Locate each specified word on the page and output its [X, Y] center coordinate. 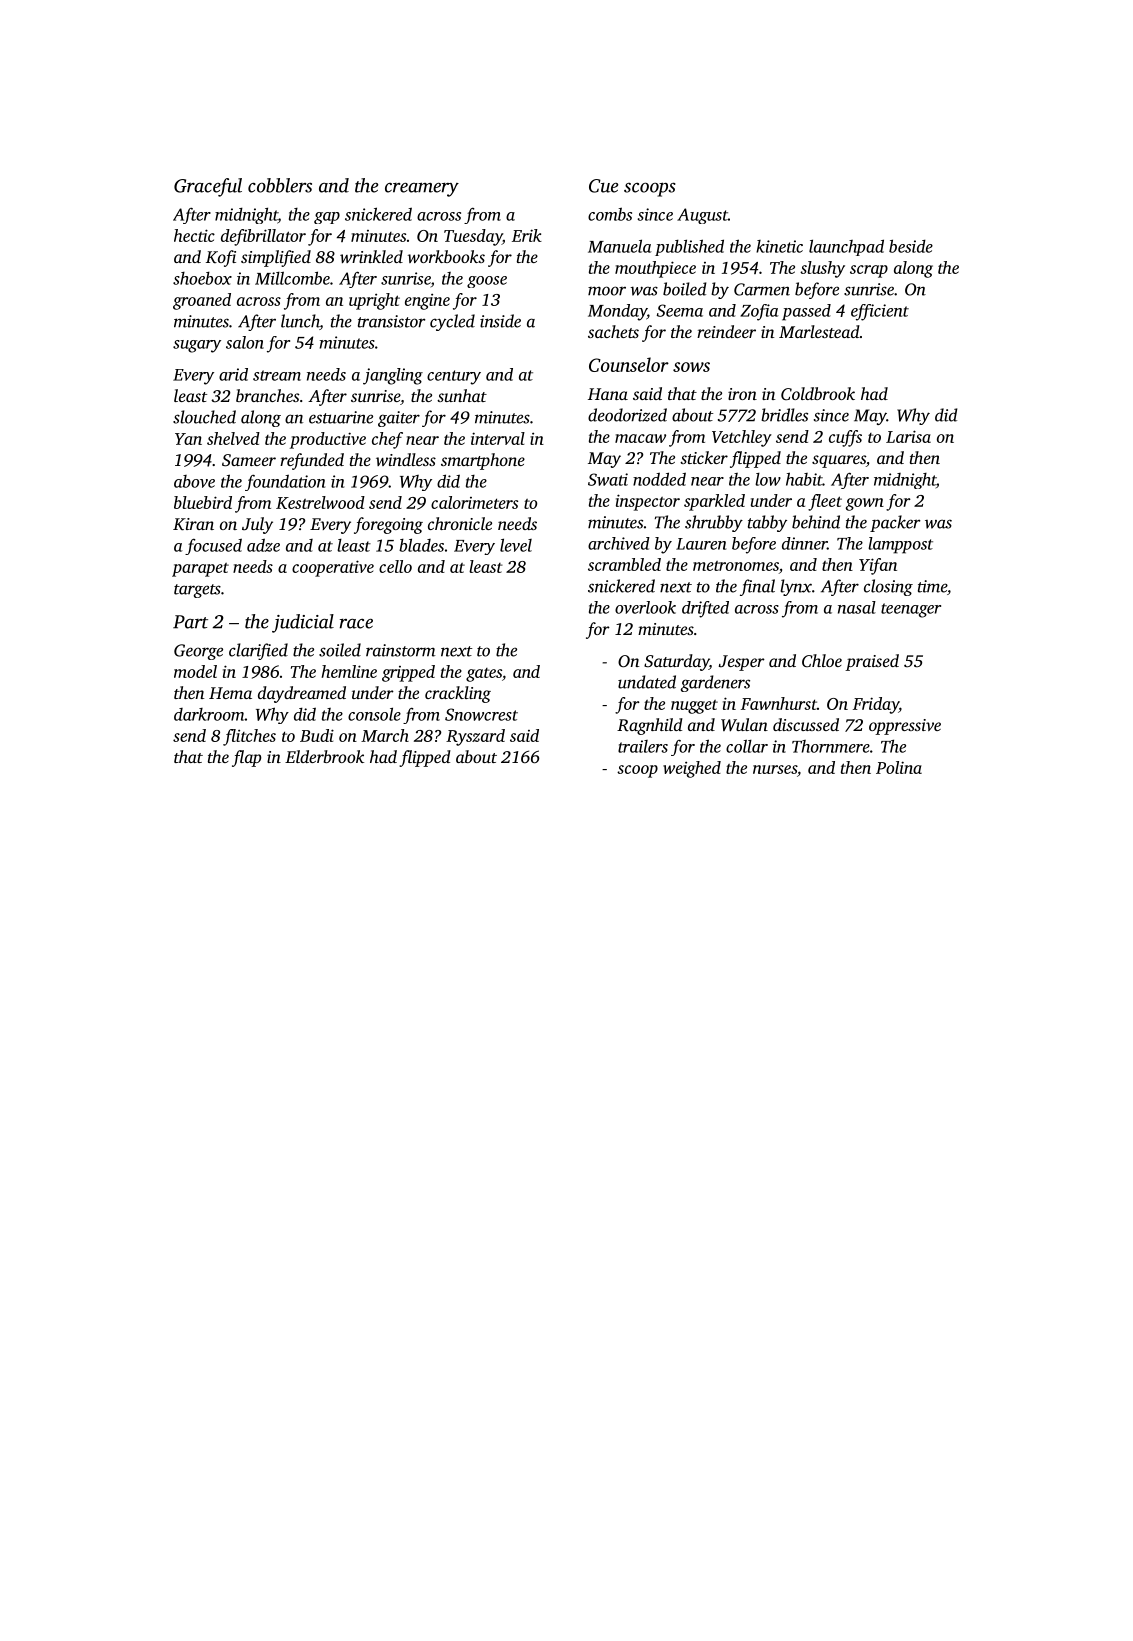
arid [233, 374]
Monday [617, 312]
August [702, 216]
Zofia [759, 312]
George [198, 652]
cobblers [280, 185]
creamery [422, 189]
